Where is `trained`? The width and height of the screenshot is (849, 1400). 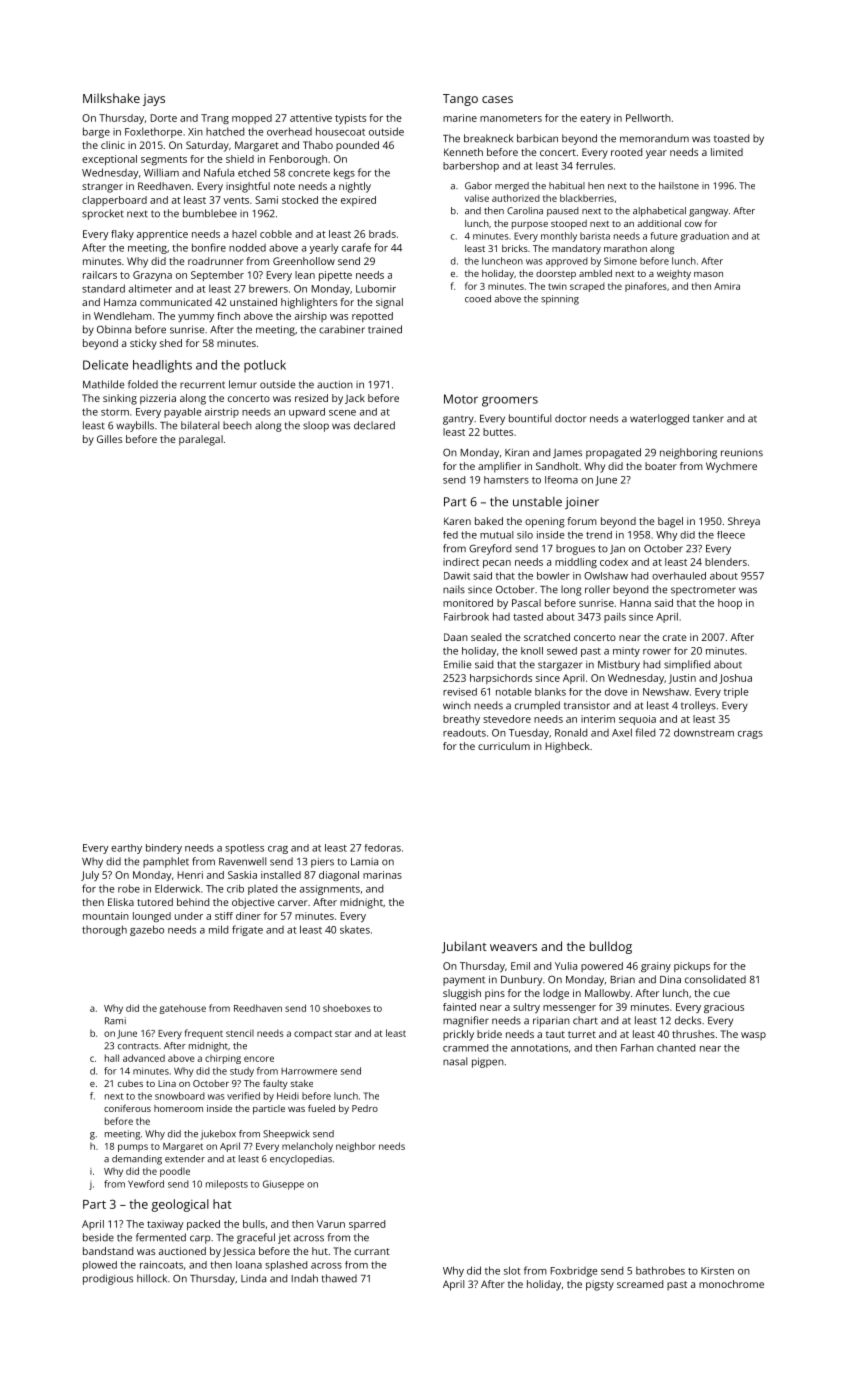
trained is located at coordinates (385, 329).
